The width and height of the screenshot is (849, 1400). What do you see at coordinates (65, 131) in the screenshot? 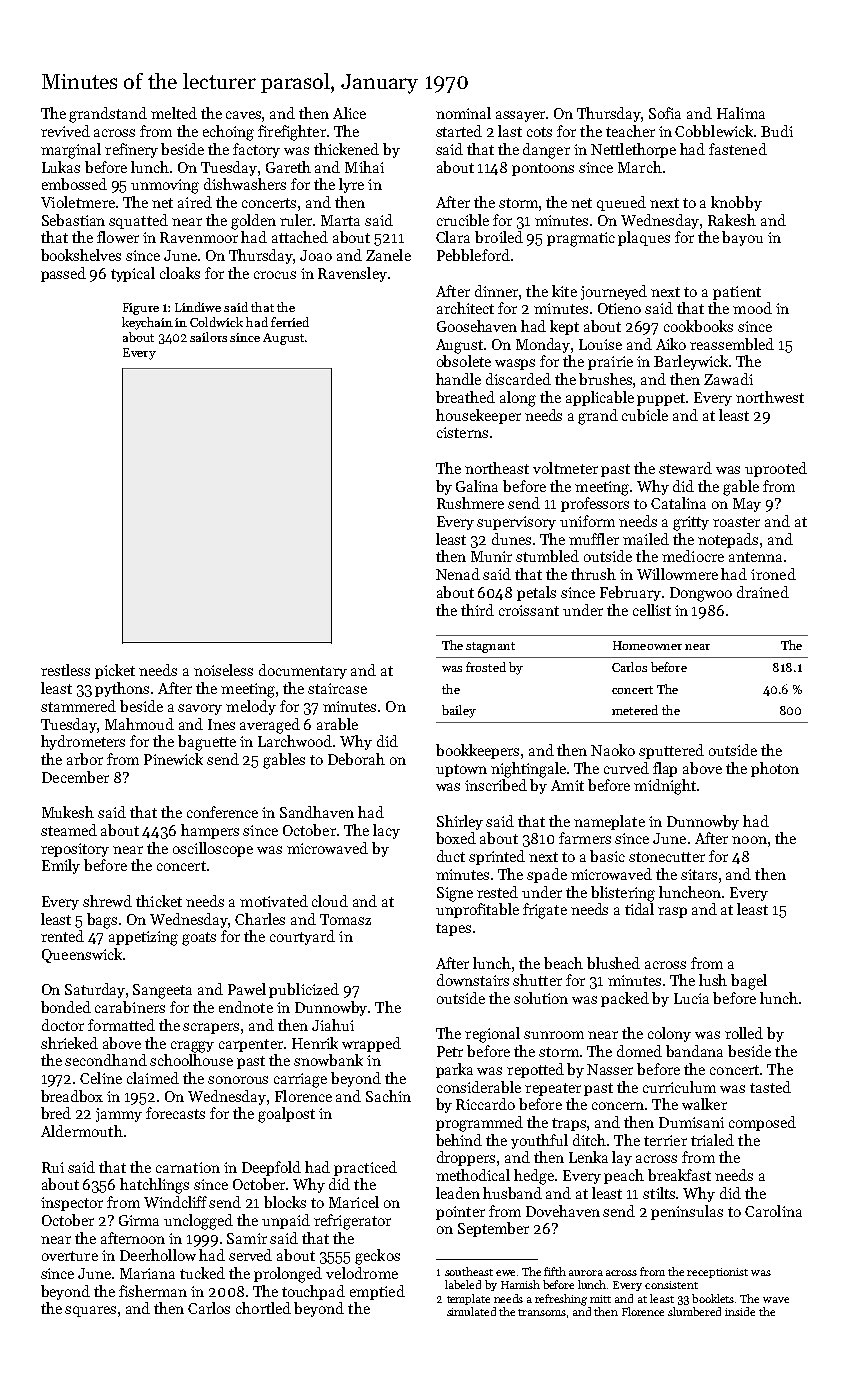
I see `revived` at bounding box center [65, 131].
